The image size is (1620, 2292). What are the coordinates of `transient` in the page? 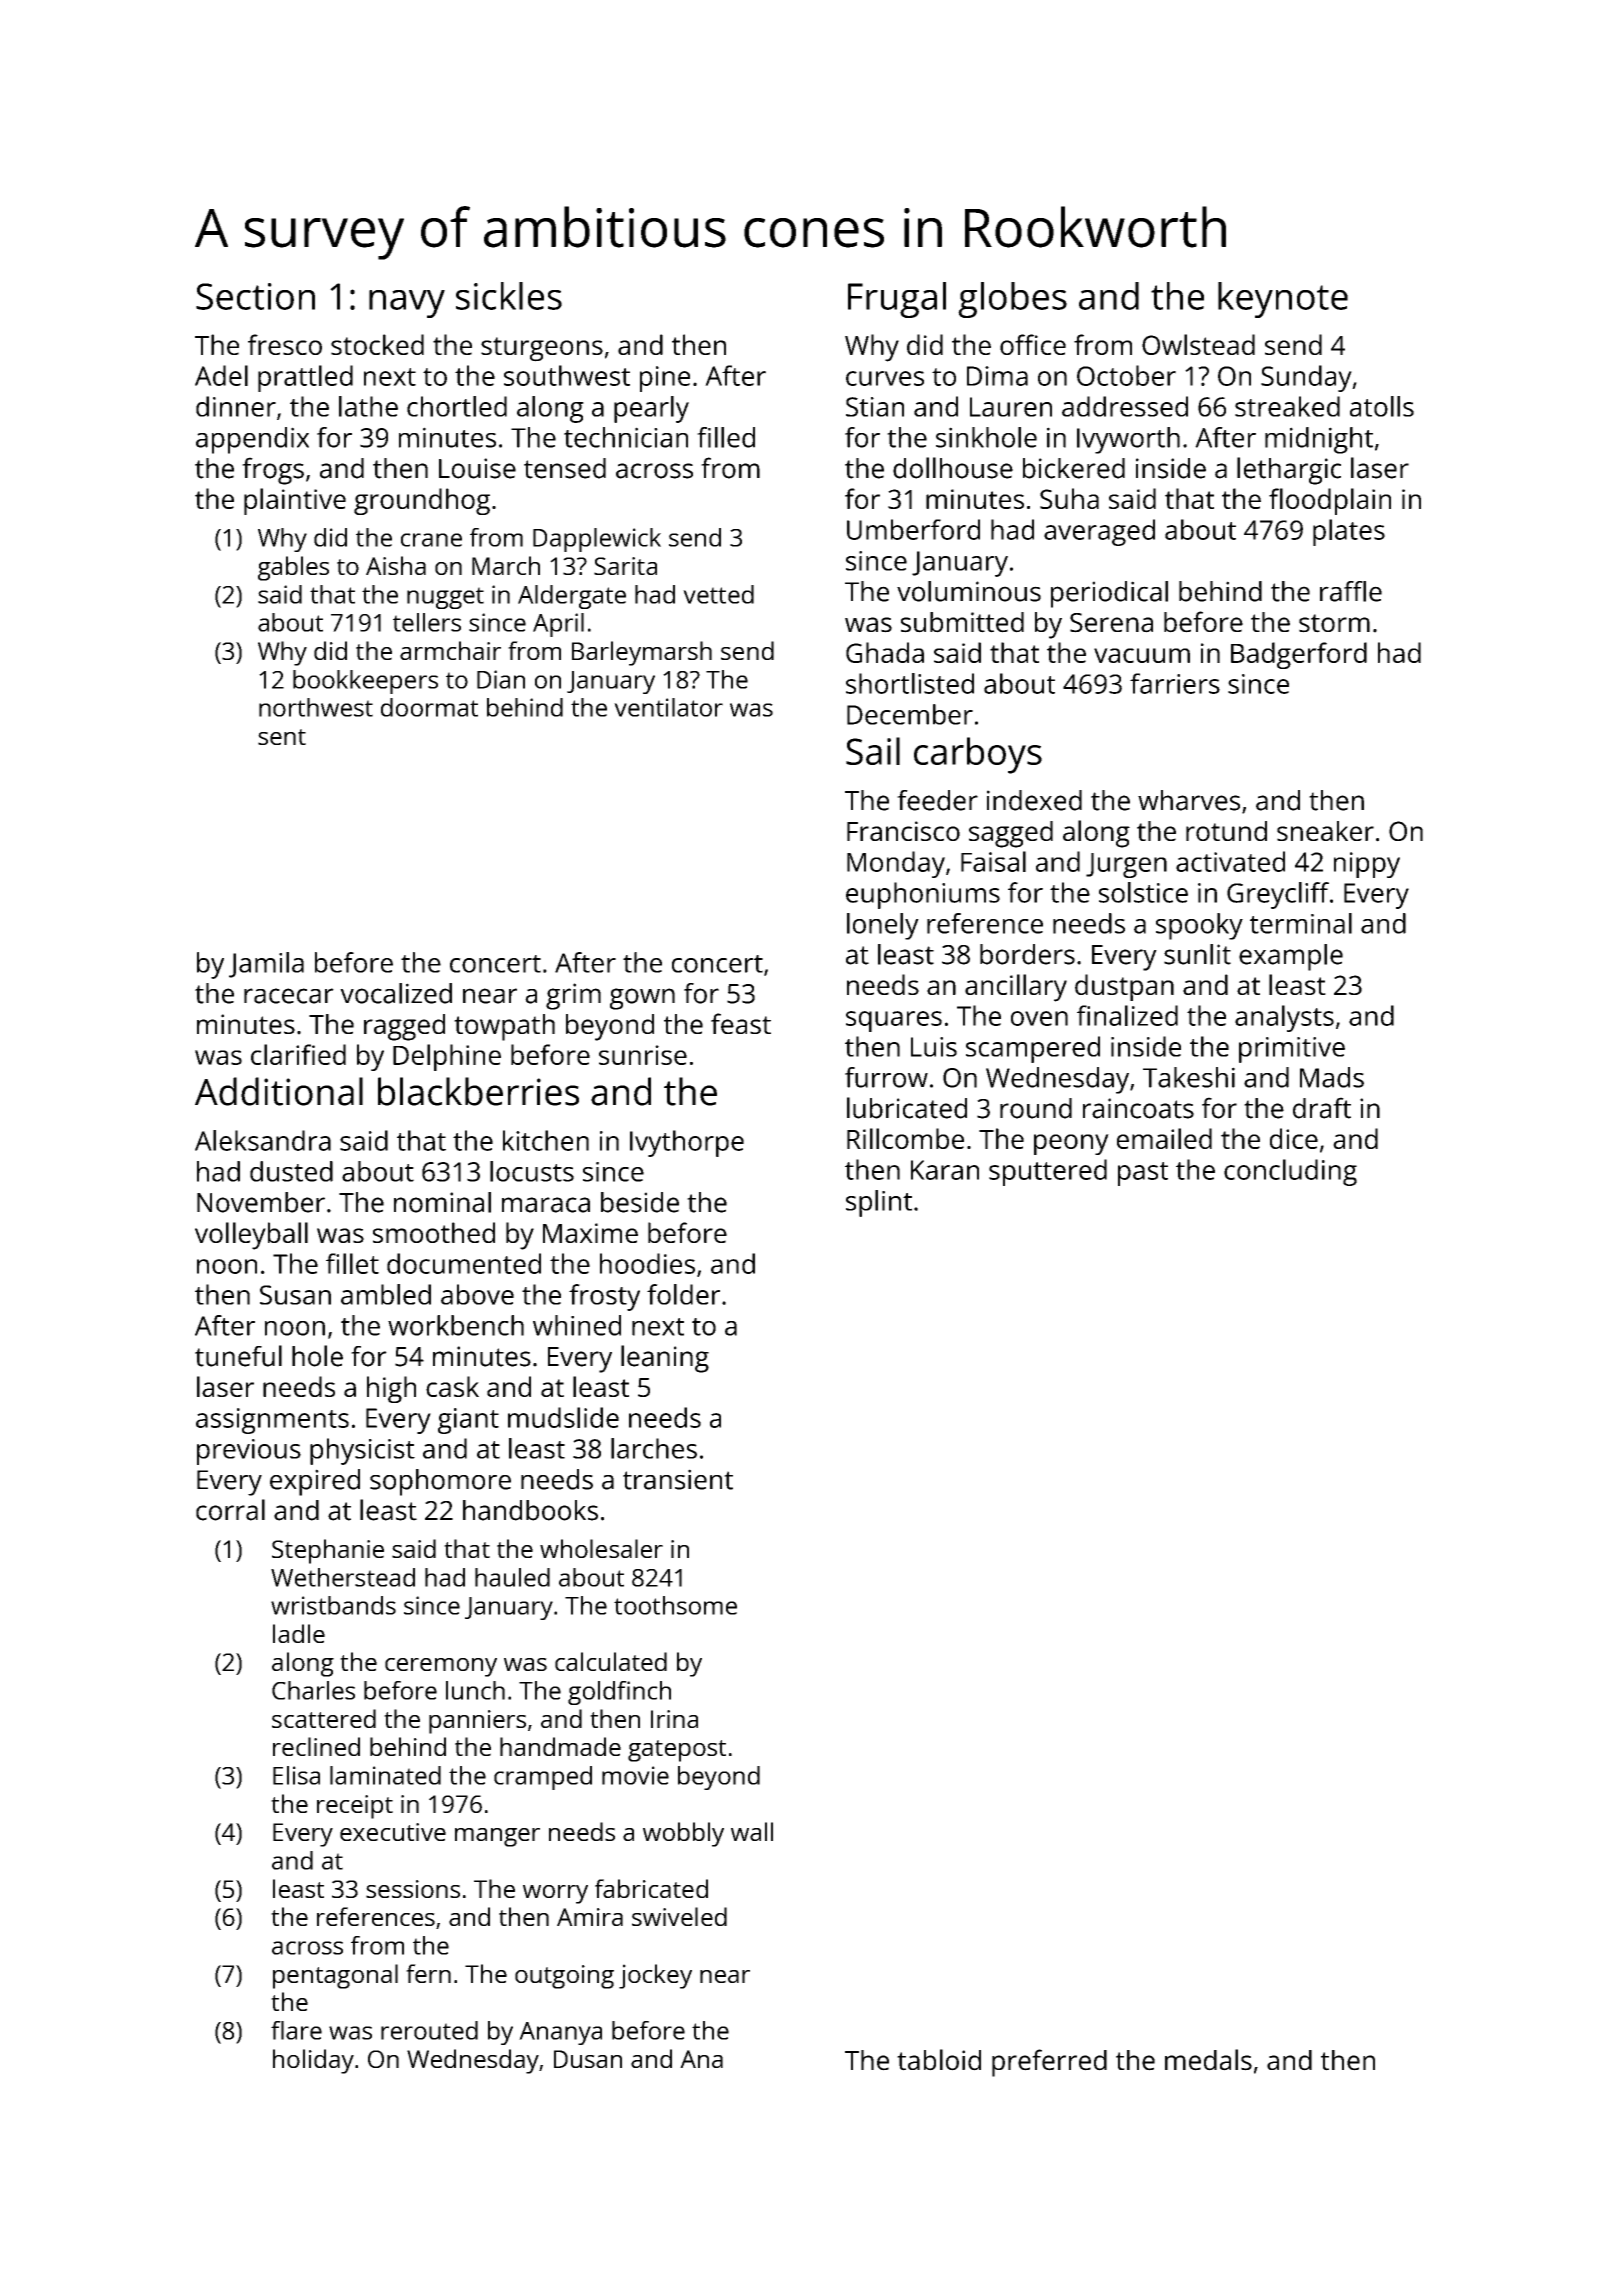 It's located at (678, 1479).
